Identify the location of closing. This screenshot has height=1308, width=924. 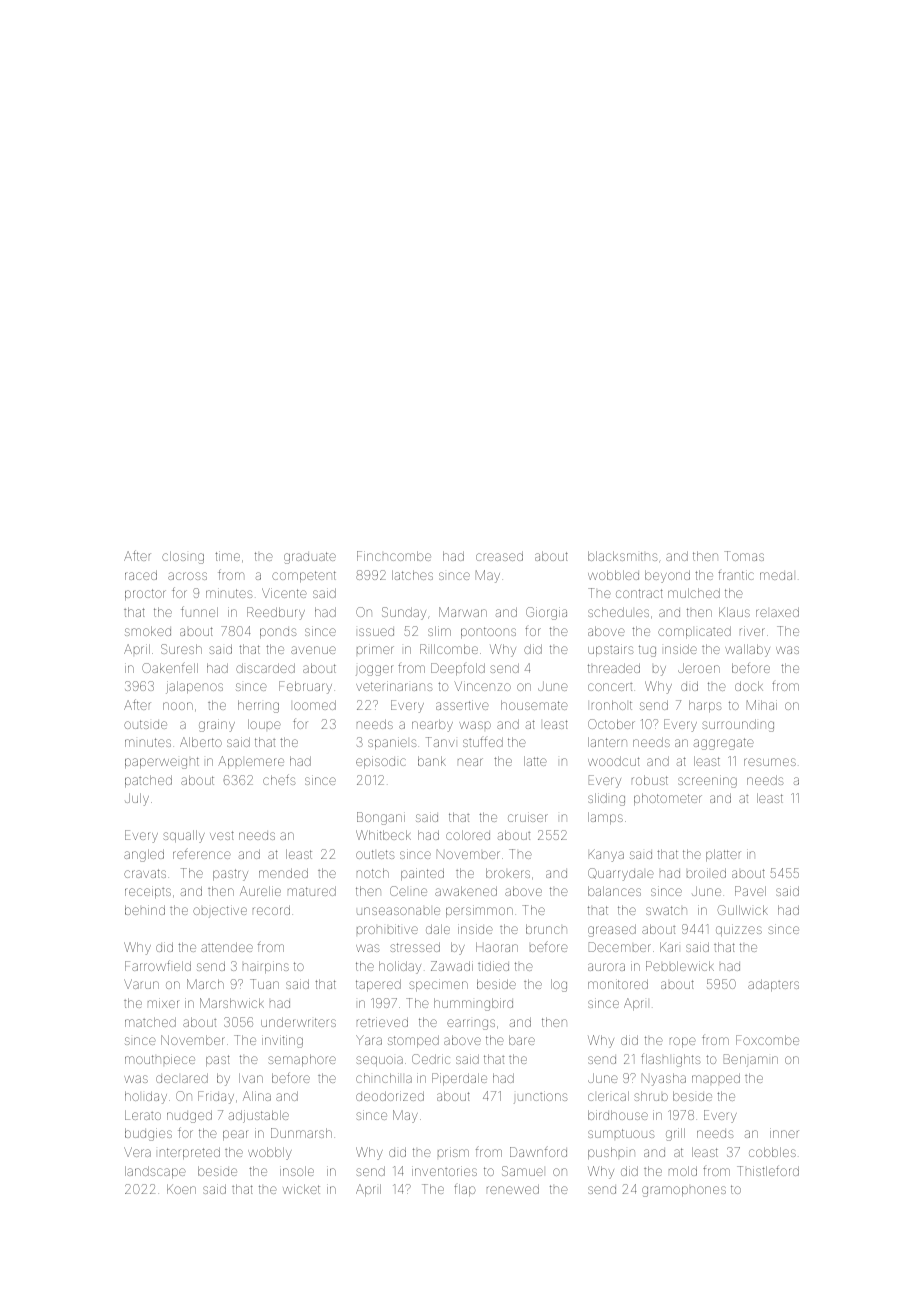
(183, 557).
